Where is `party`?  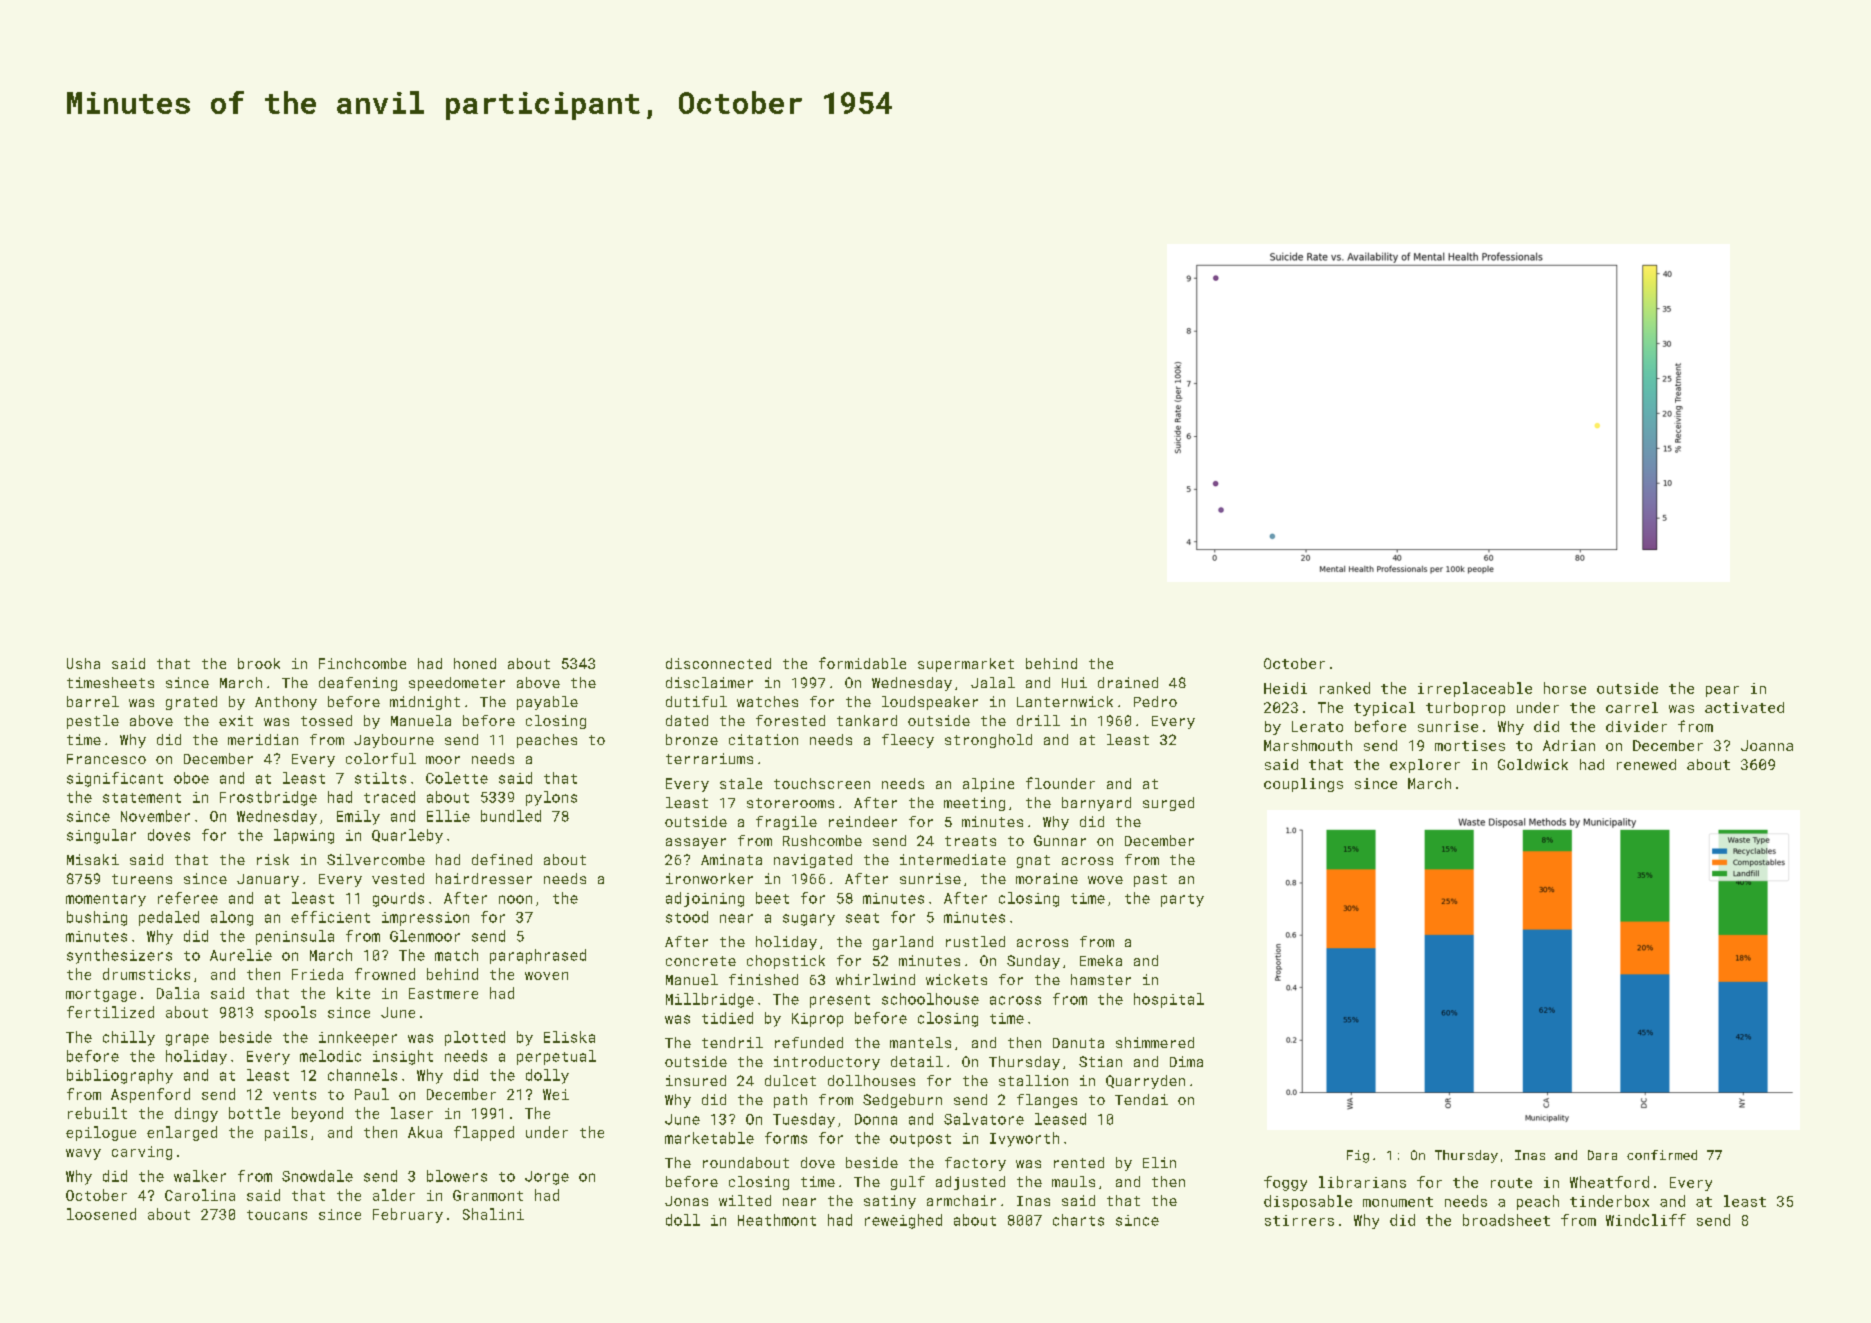
party is located at coordinates (1182, 900).
